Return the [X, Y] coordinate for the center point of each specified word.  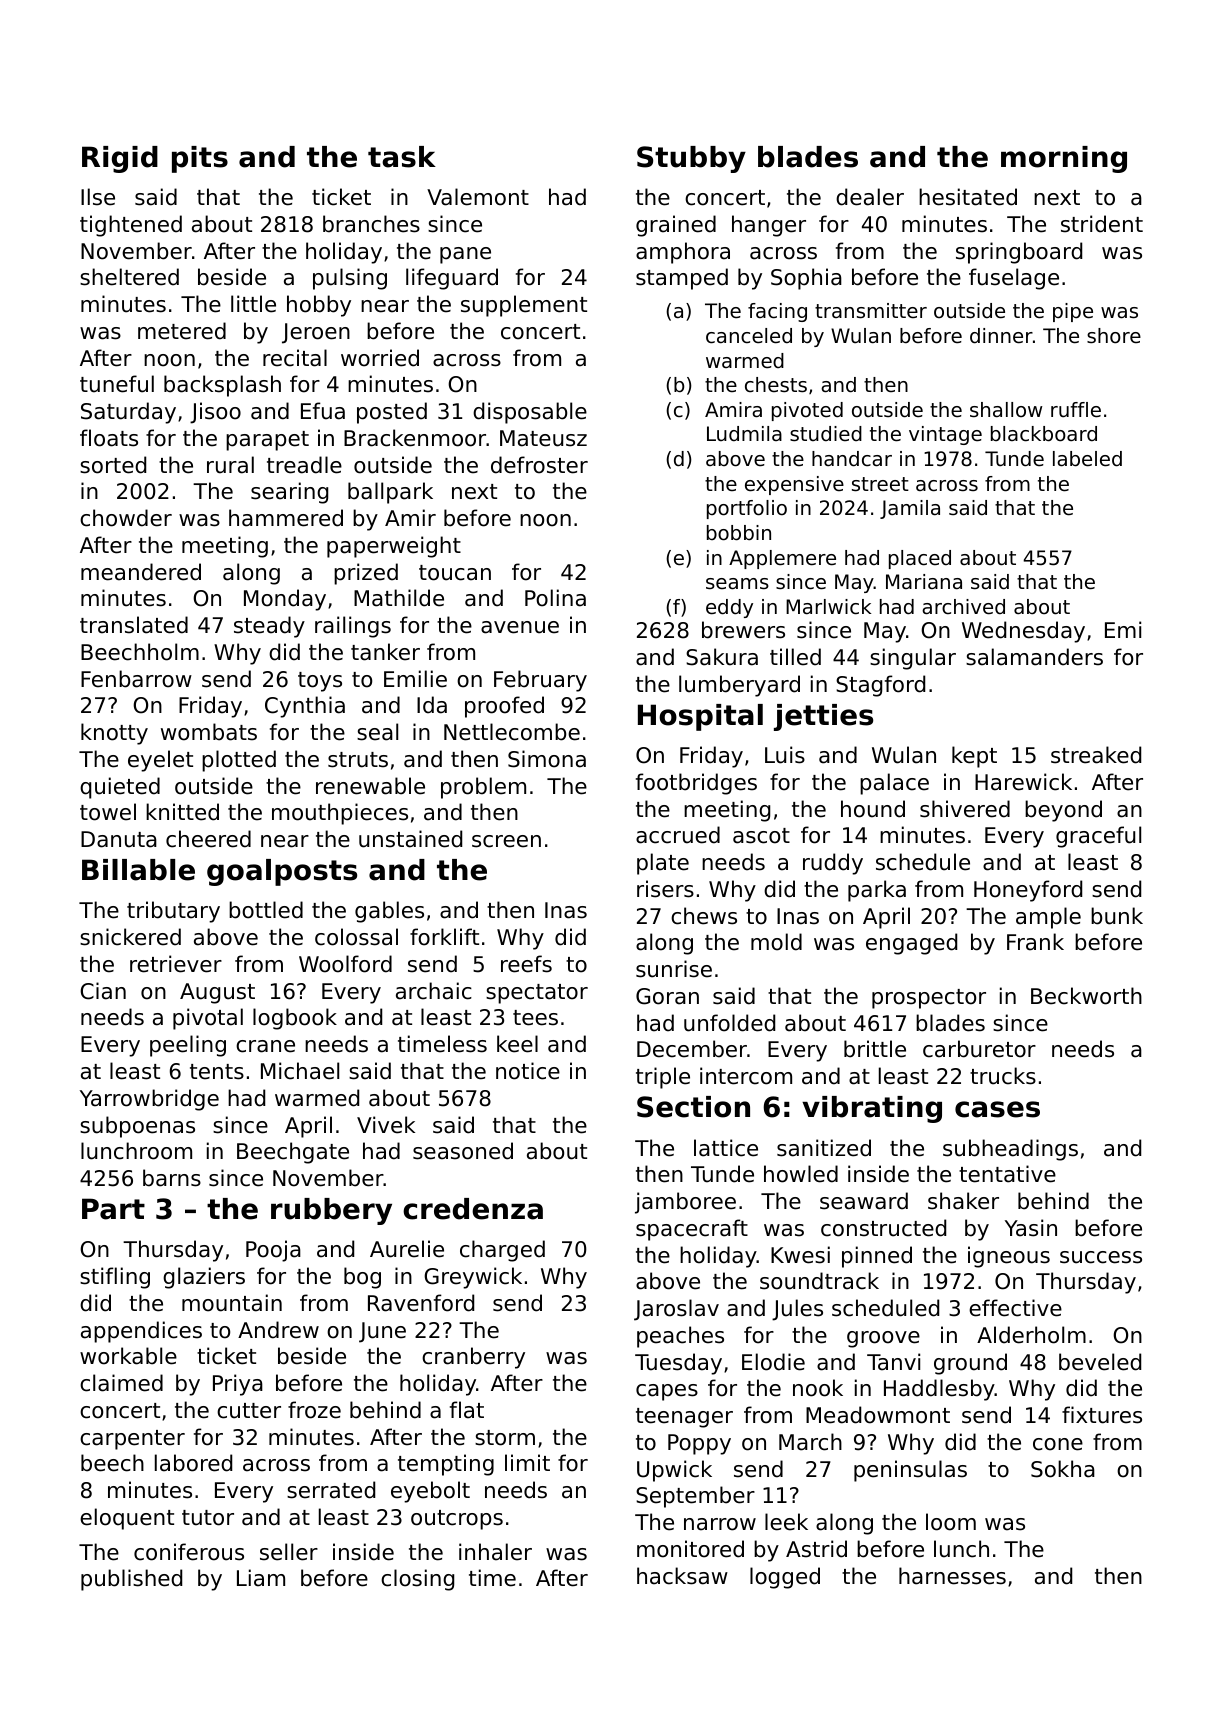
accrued [678, 835]
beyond [1063, 811]
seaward [864, 1201]
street [880, 484]
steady [269, 627]
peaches [680, 1337]
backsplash [222, 386]
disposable [530, 413]
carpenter [132, 1440]
